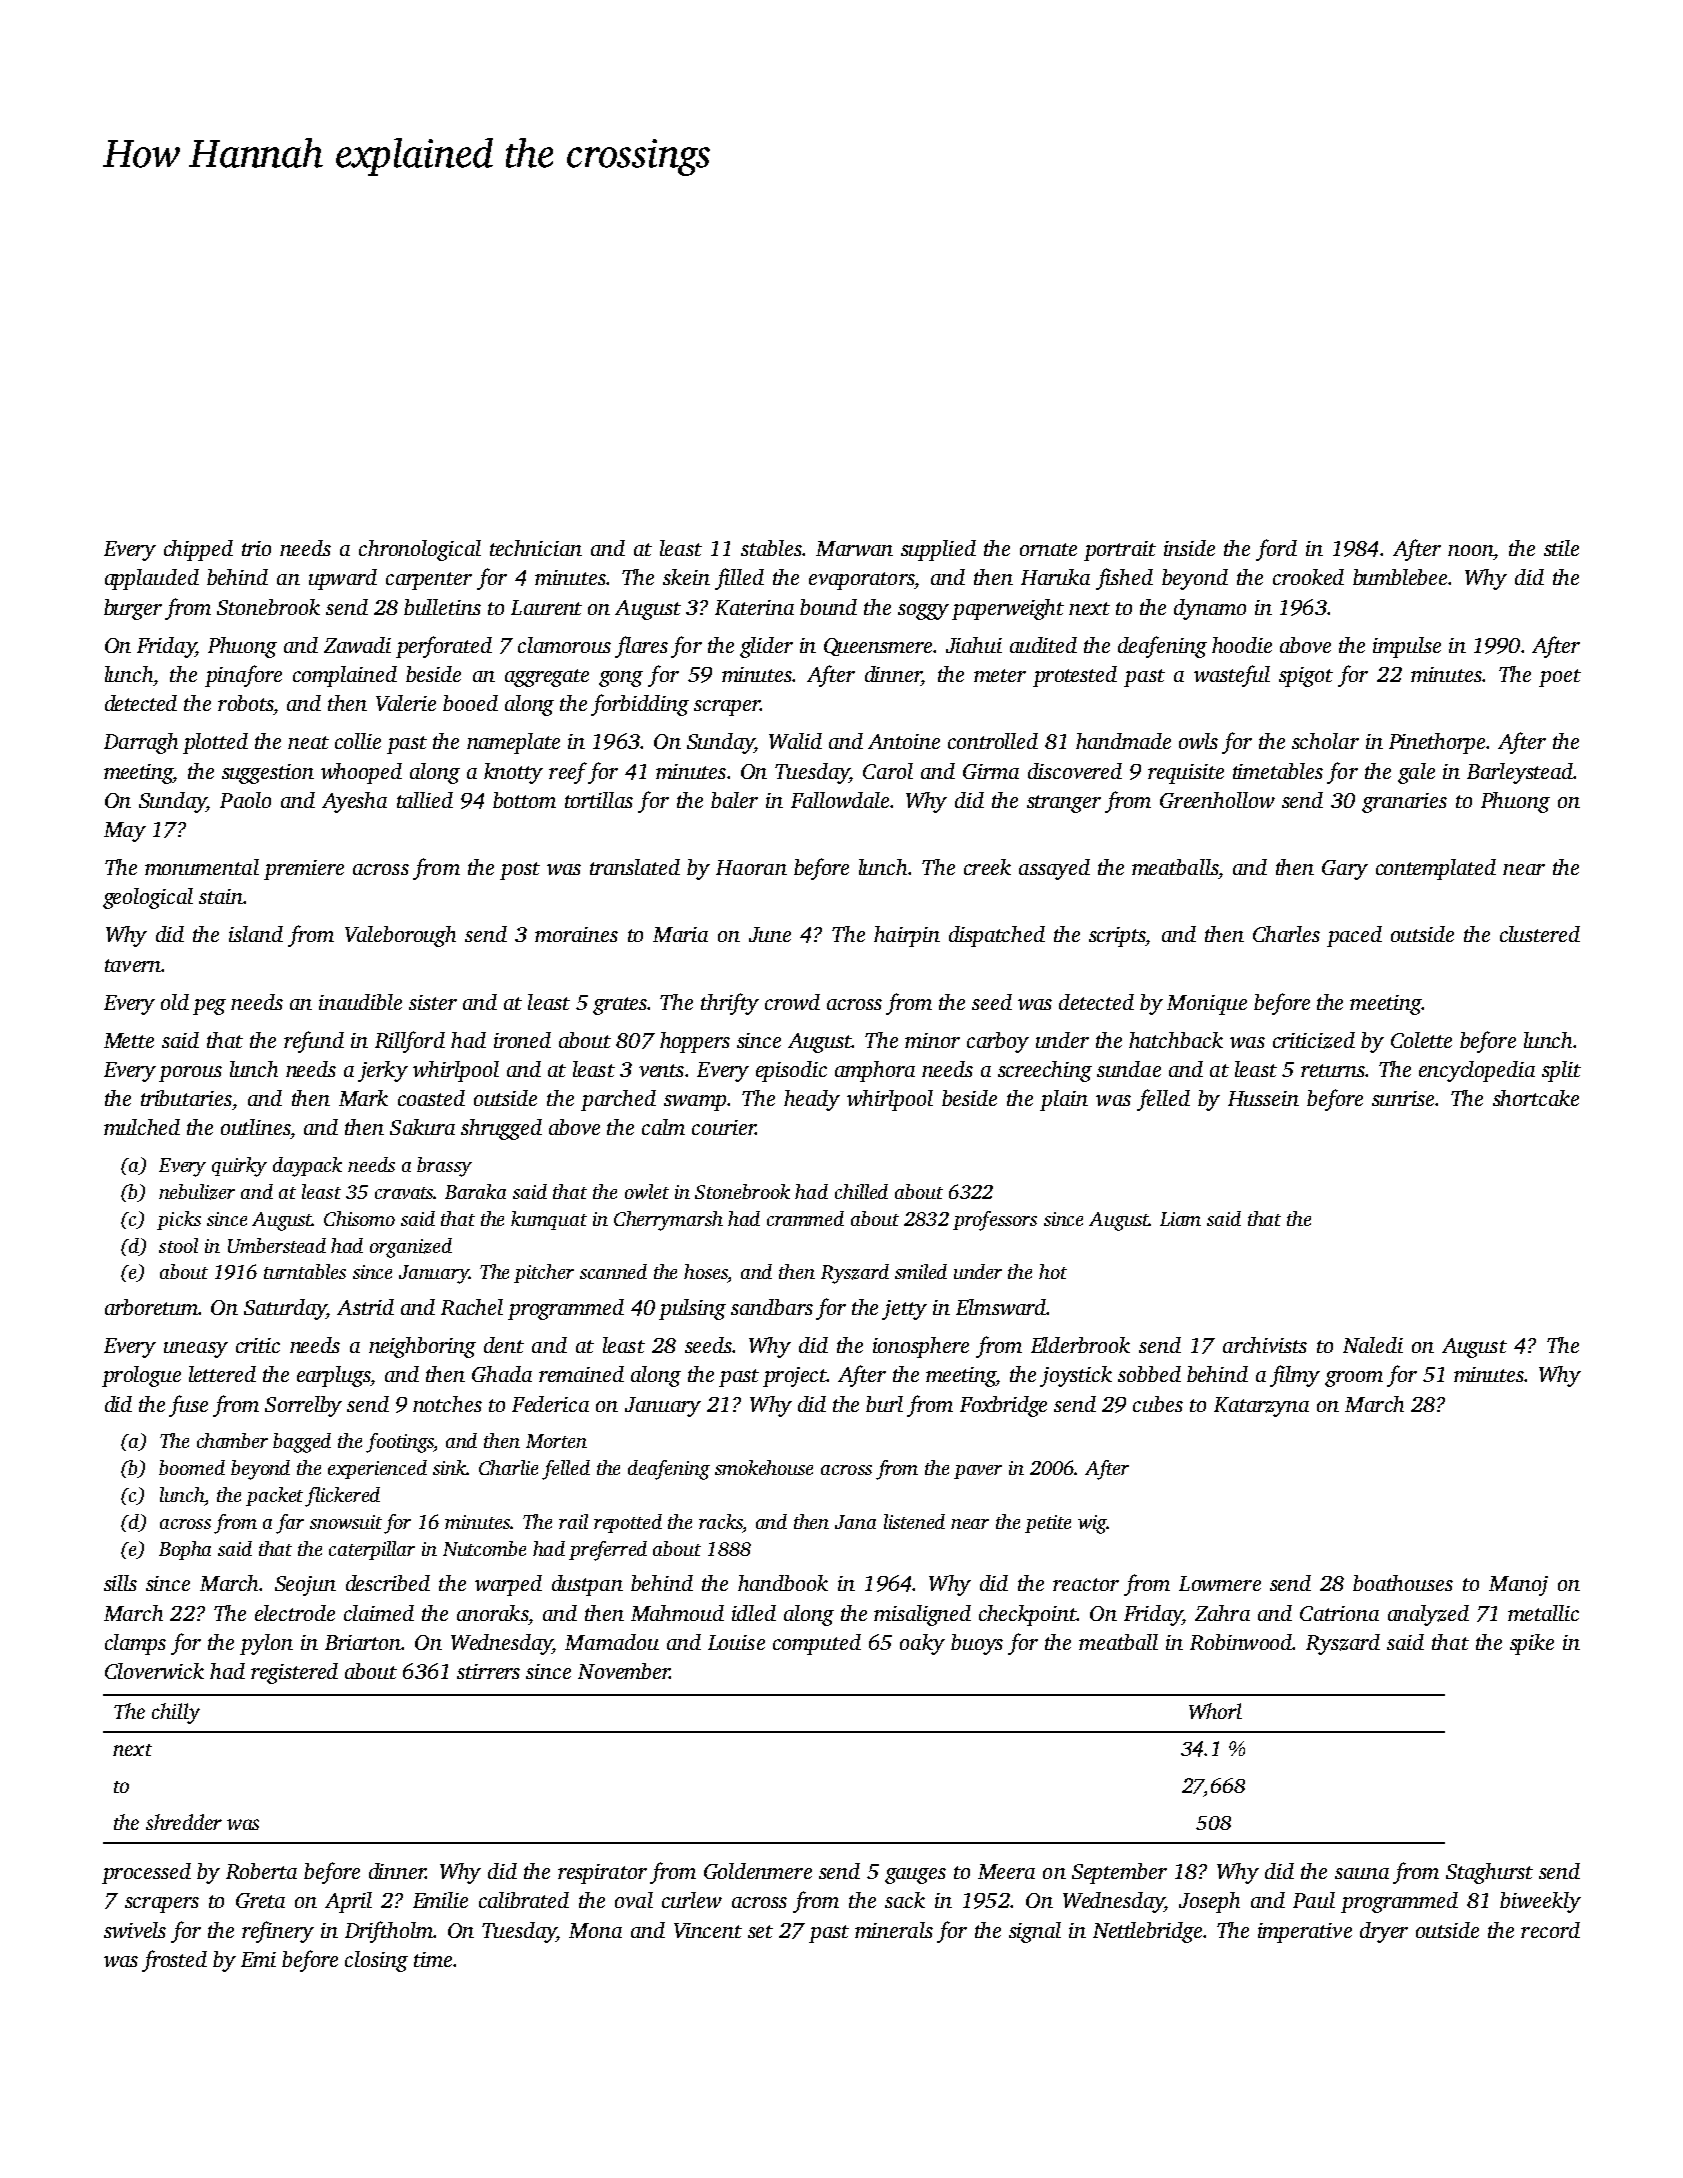 This screenshot has height=2178, width=1683. What do you see at coordinates (1048, 549) in the screenshot?
I see `ornate` at bounding box center [1048, 549].
